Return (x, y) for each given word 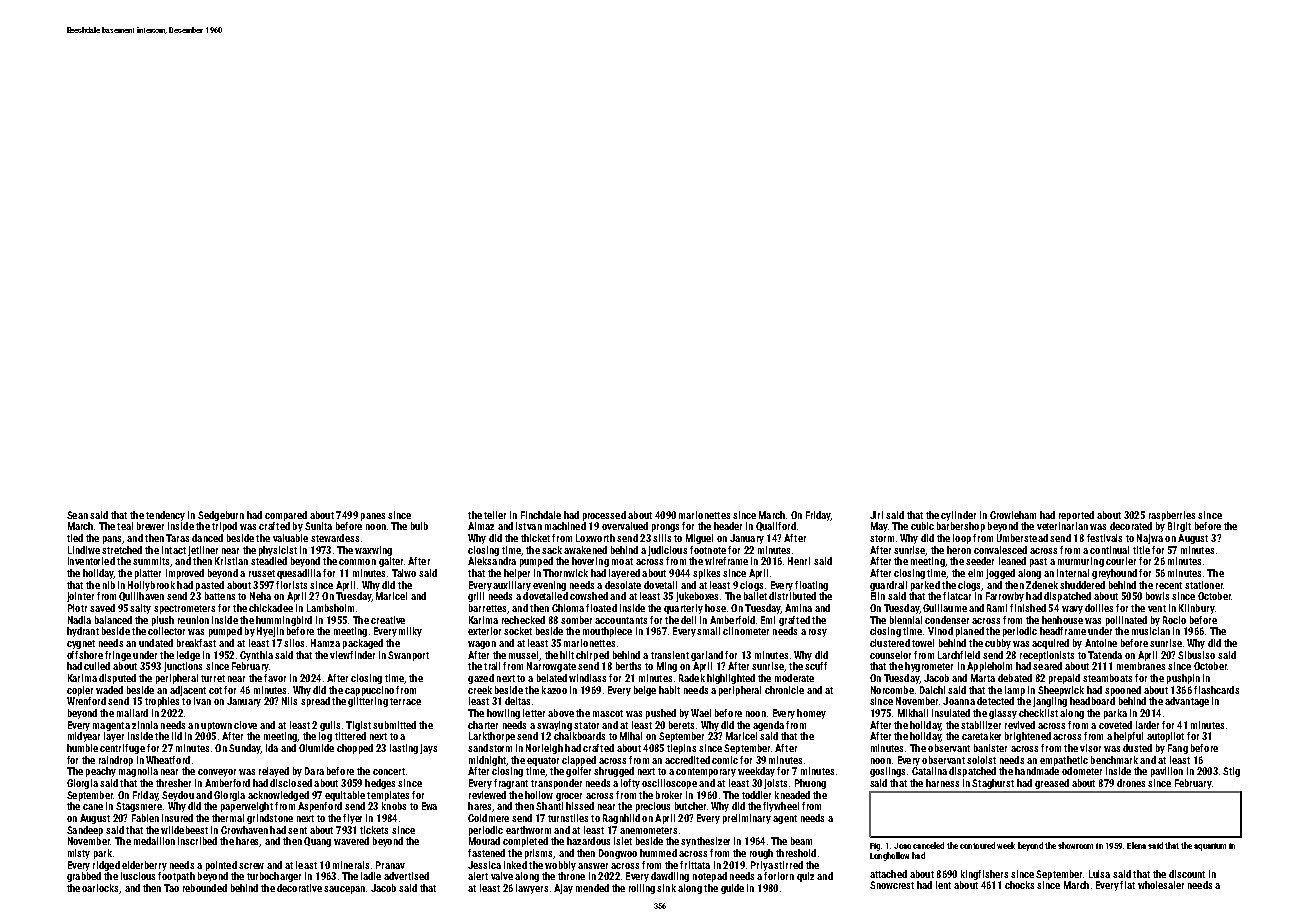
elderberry (144, 866)
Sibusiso (1196, 655)
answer (593, 866)
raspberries (1172, 516)
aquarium (1210, 847)
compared (286, 516)
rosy (818, 633)
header (728, 526)
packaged (363, 644)
